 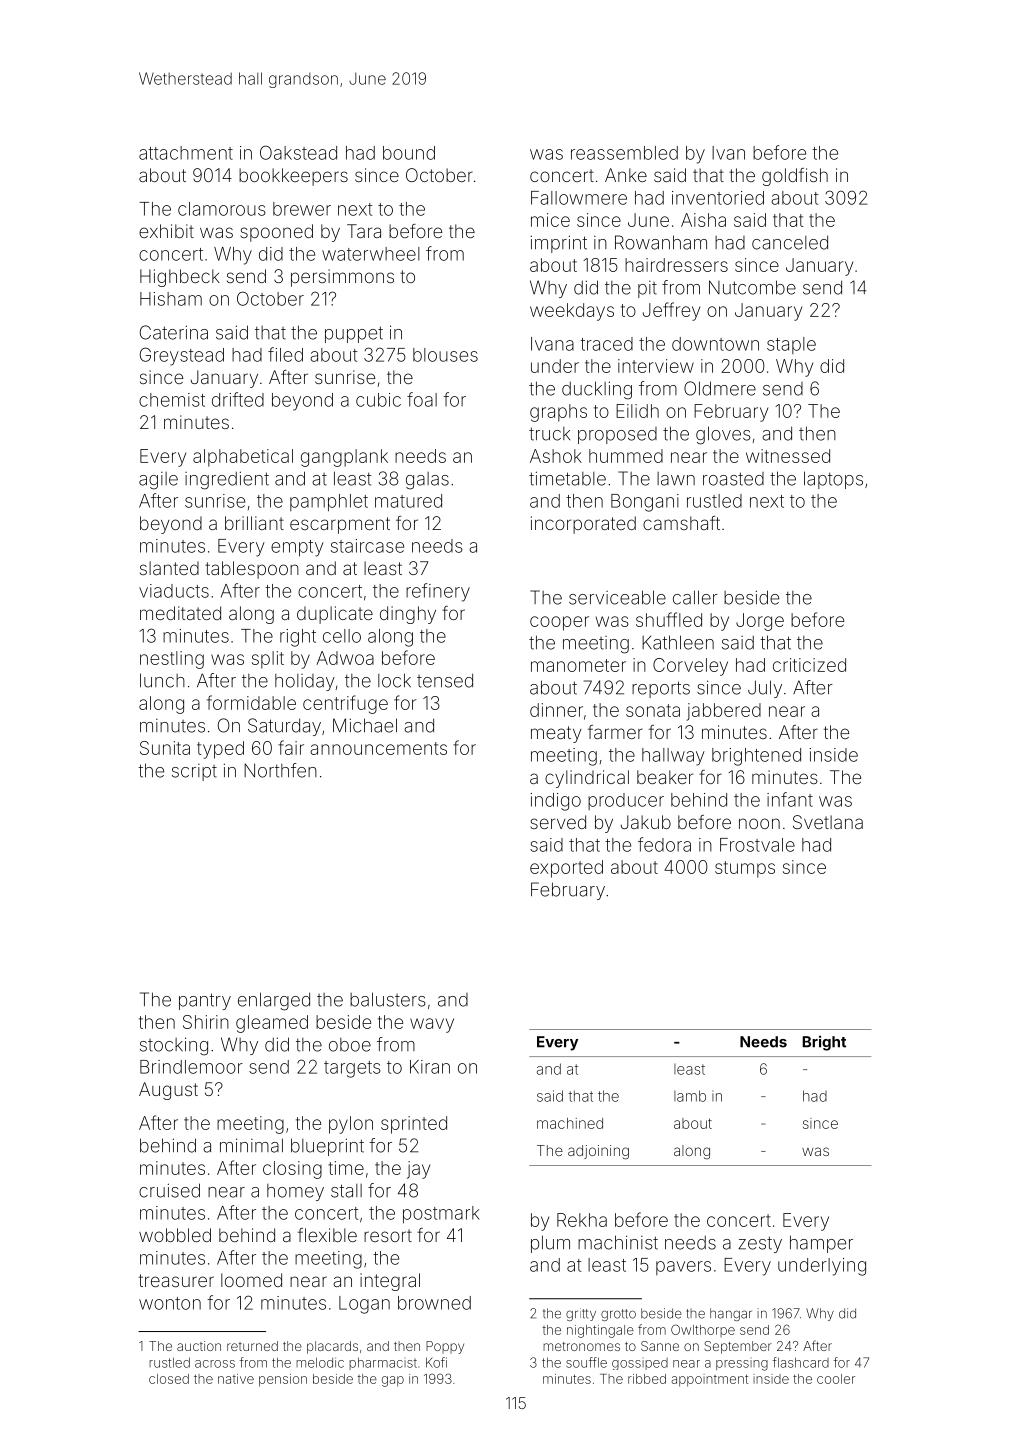 I want to click on stumps, so click(x=745, y=869).
